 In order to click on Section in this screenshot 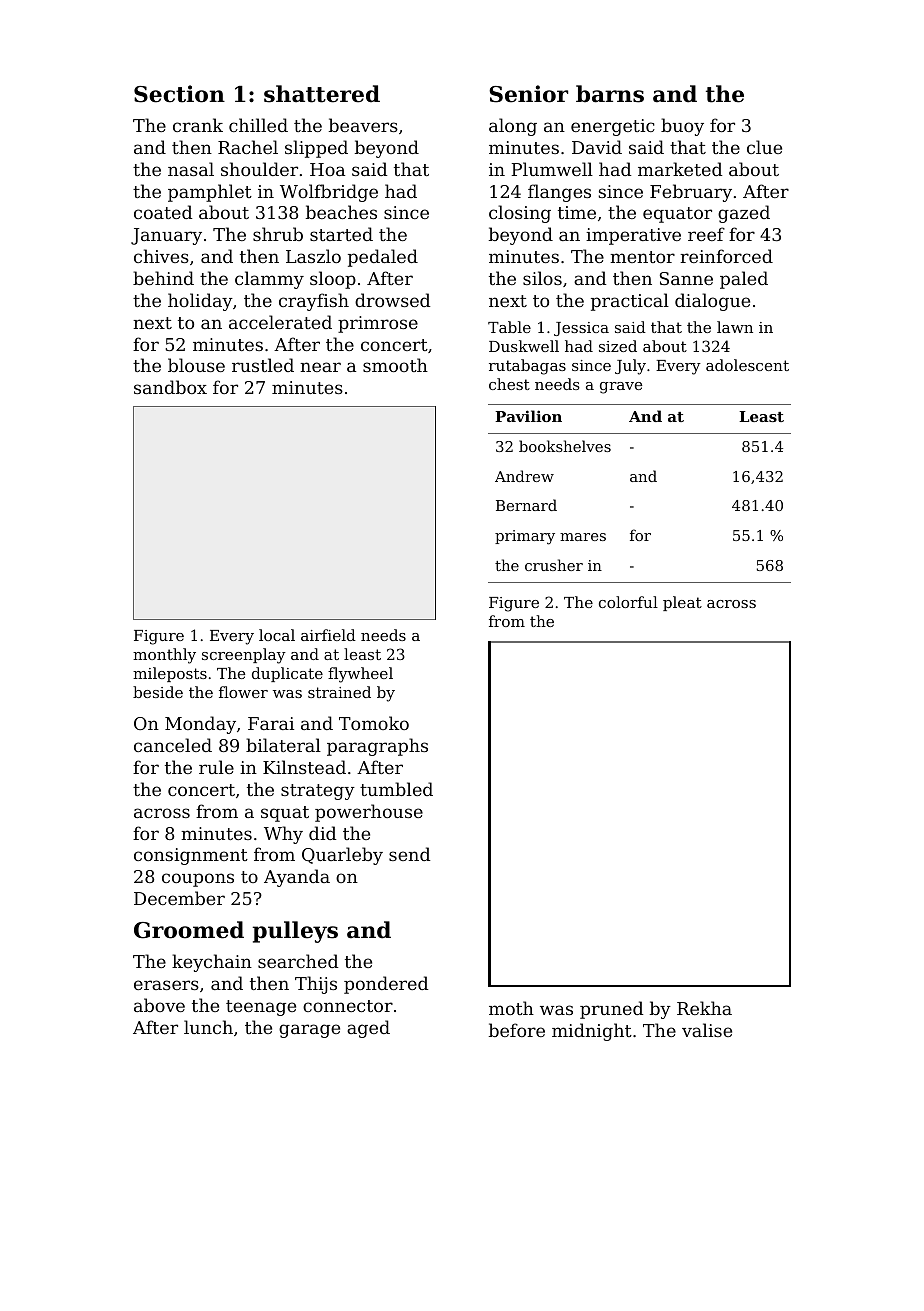, I will do `click(179, 94)`.
